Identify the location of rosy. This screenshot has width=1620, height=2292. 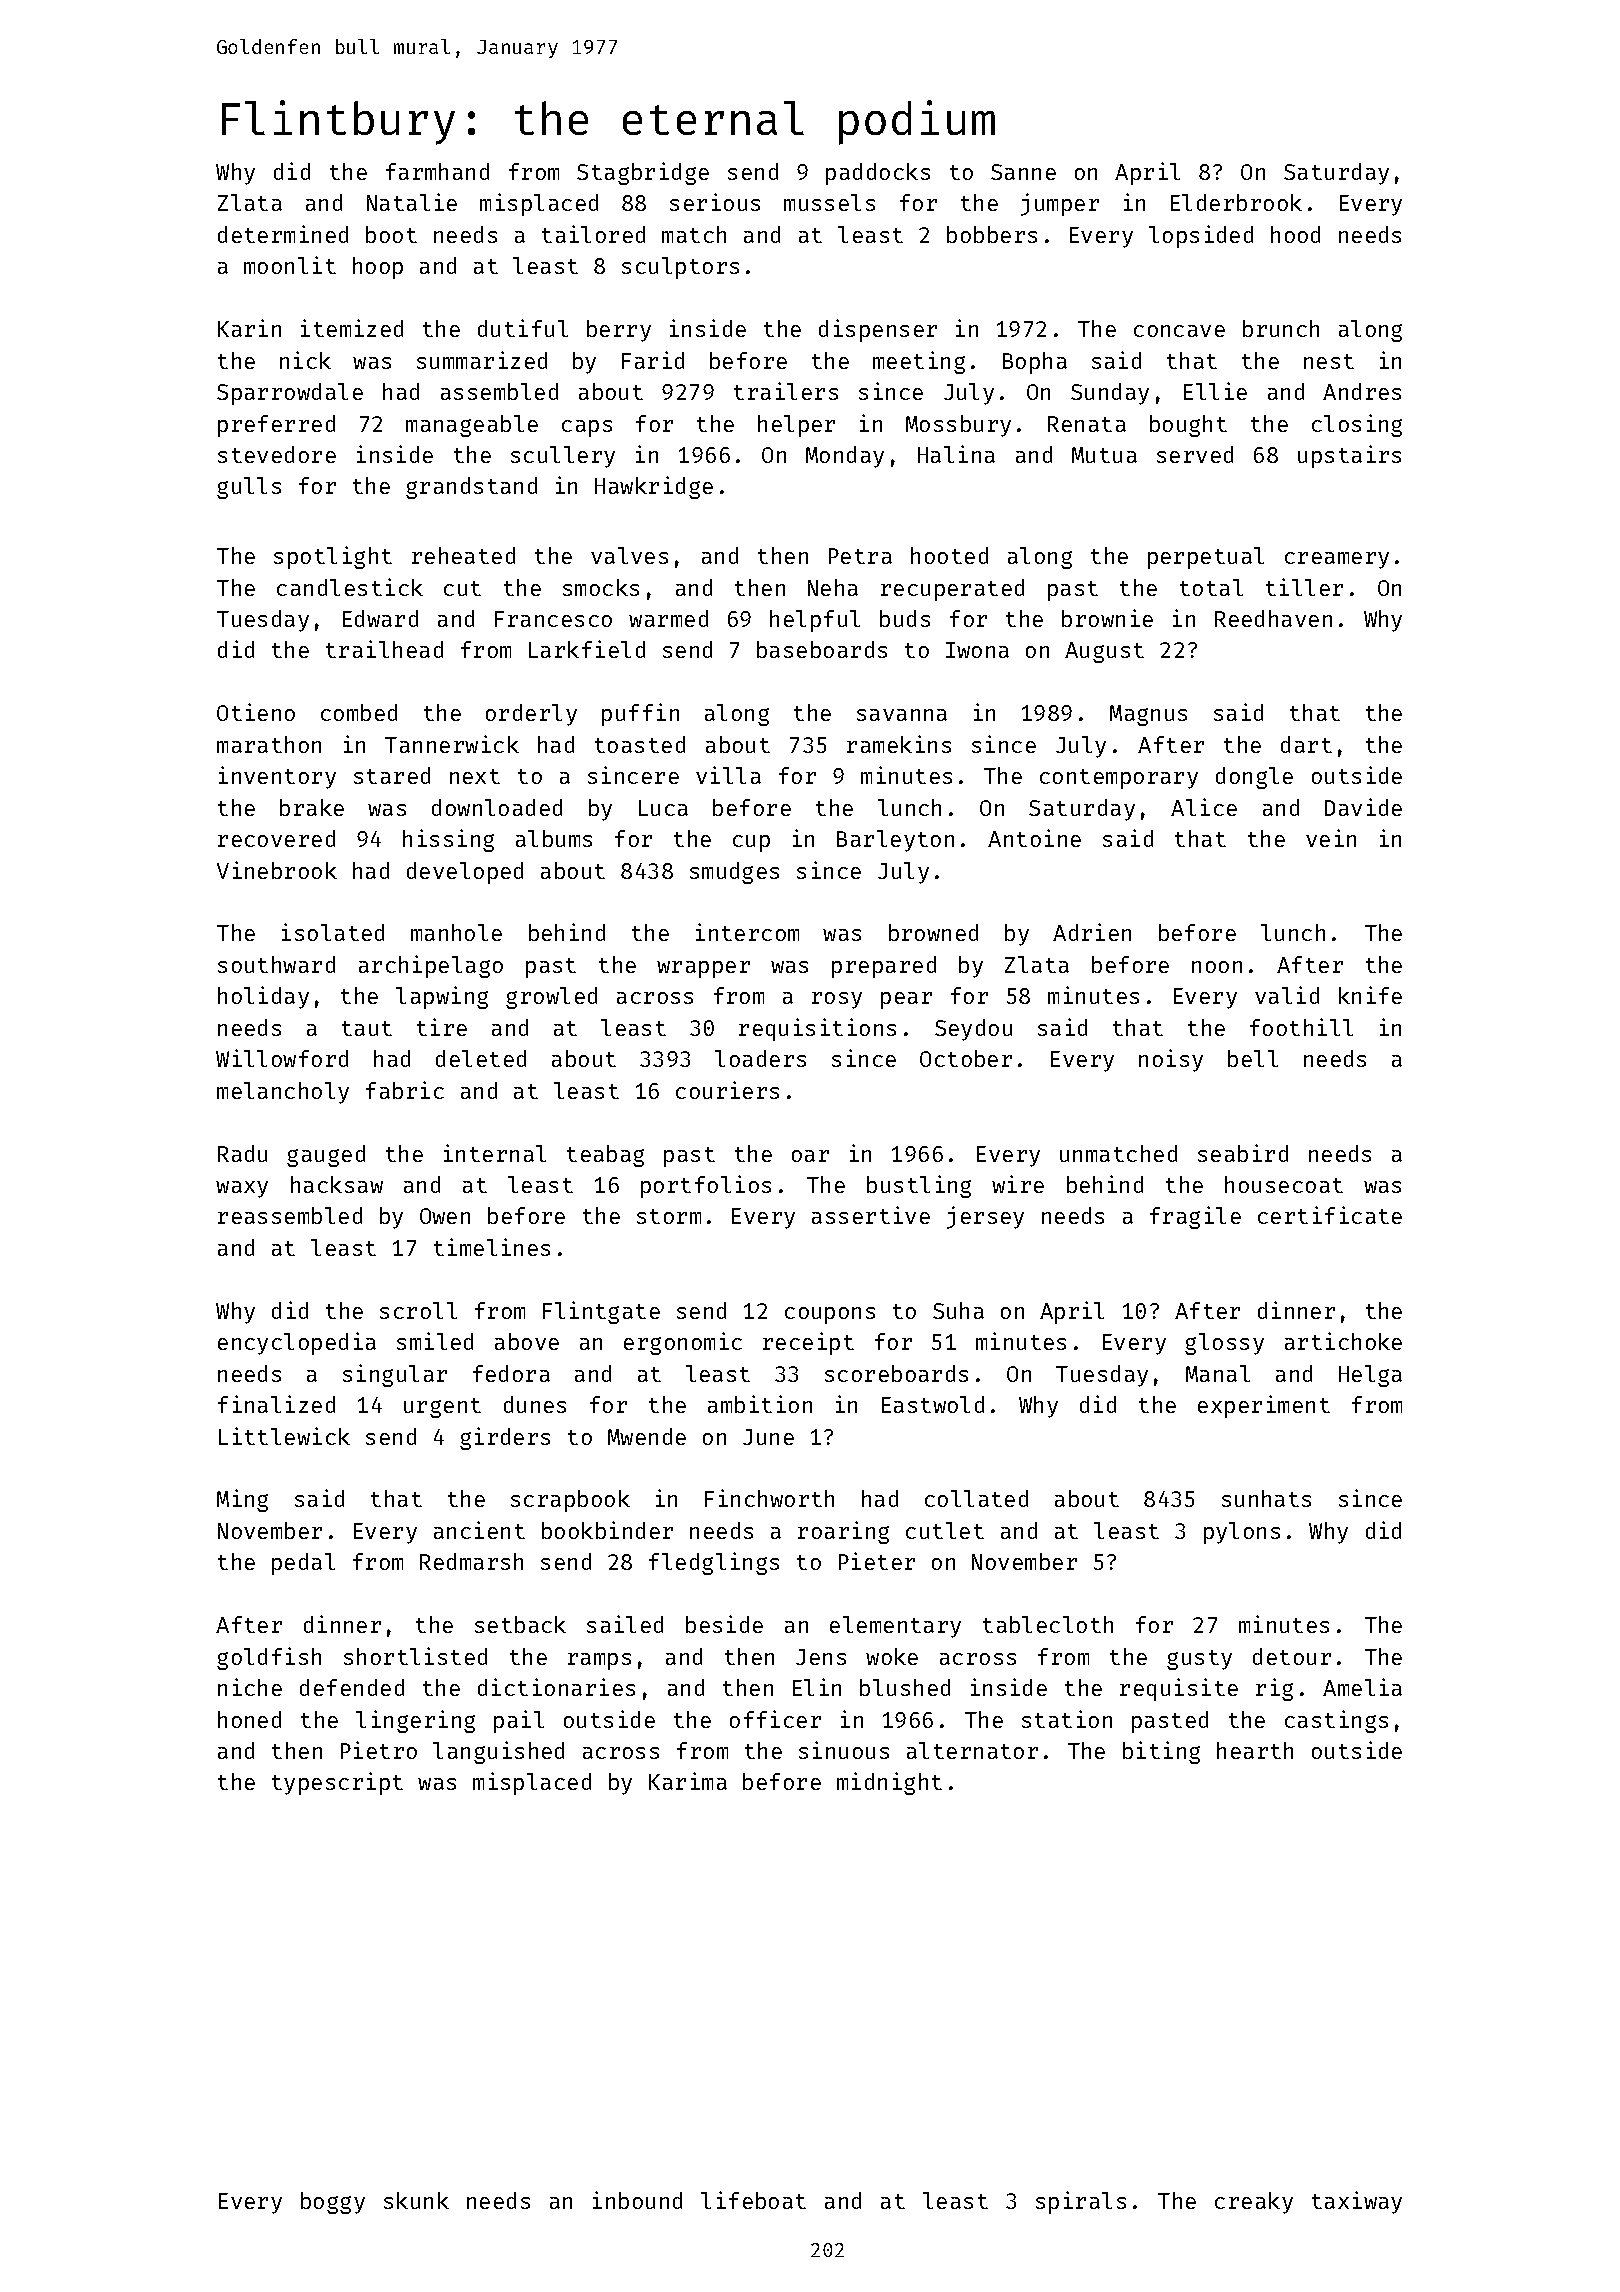
(837, 1000).
